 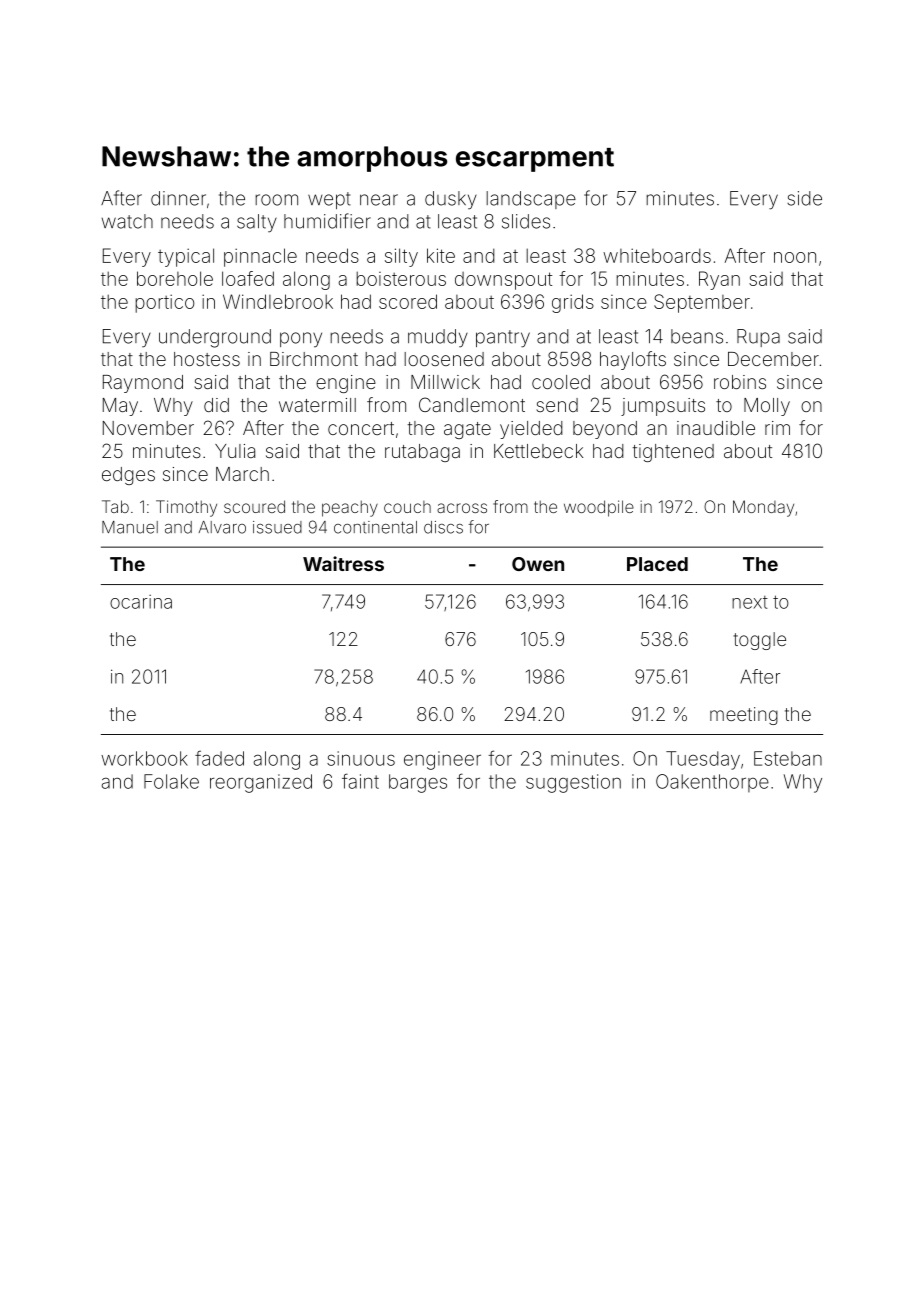 I want to click on send, so click(x=557, y=405).
